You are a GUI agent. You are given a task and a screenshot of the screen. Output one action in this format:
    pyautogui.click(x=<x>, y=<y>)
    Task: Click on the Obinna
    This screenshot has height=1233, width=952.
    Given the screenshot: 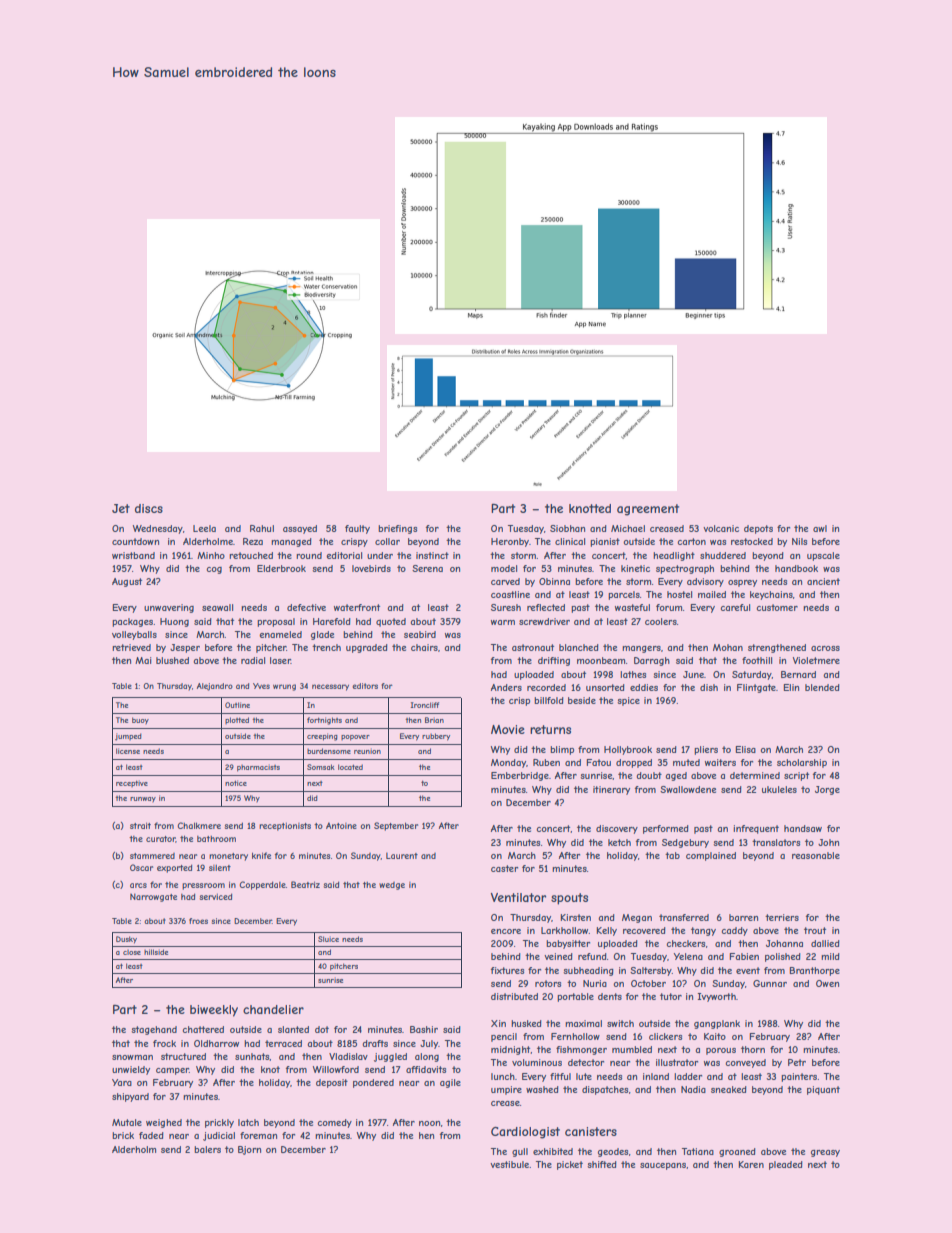 What is the action you would take?
    pyautogui.click(x=554, y=581)
